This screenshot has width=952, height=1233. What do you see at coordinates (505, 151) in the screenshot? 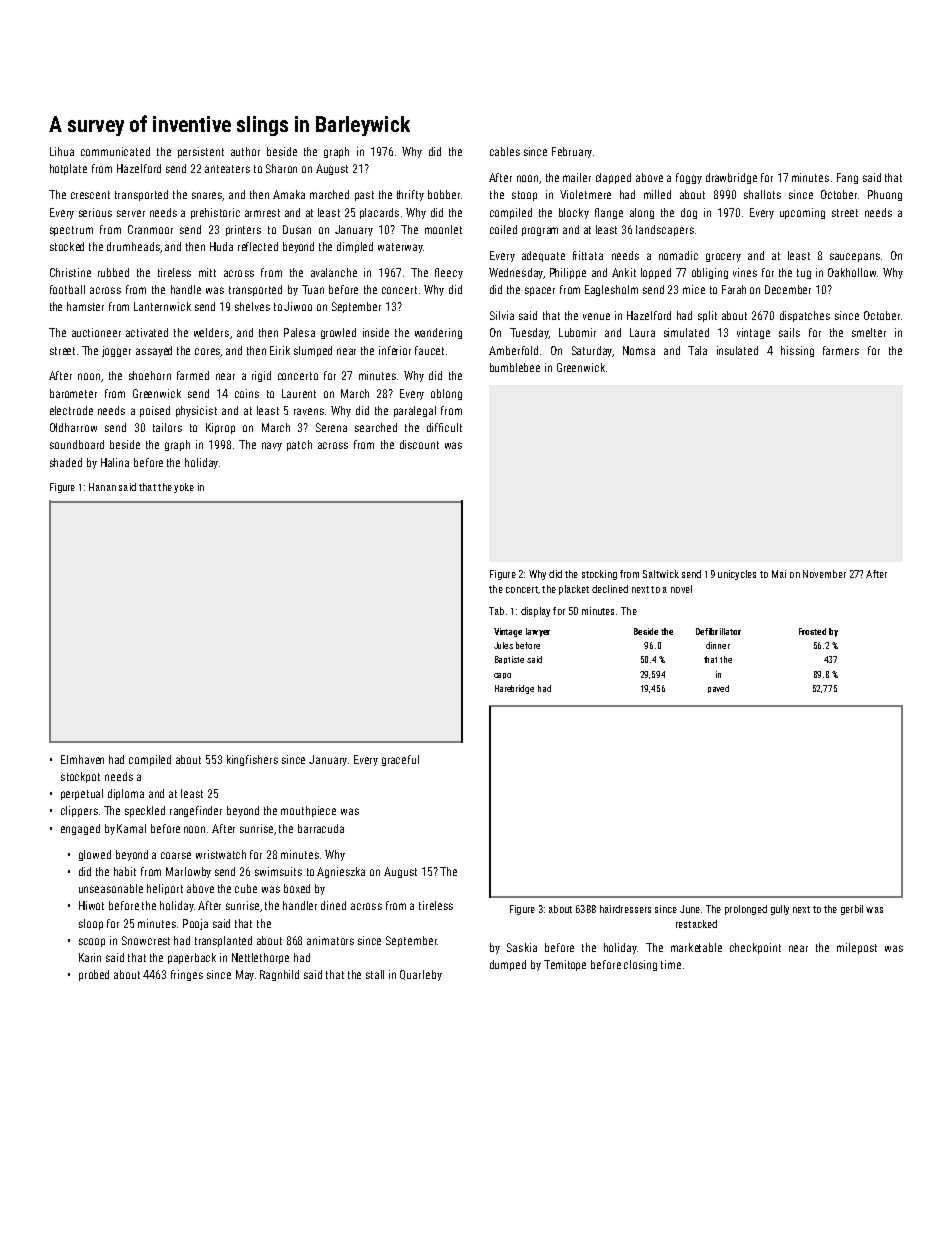
I see `cables` at bounding box center [505, 151].
